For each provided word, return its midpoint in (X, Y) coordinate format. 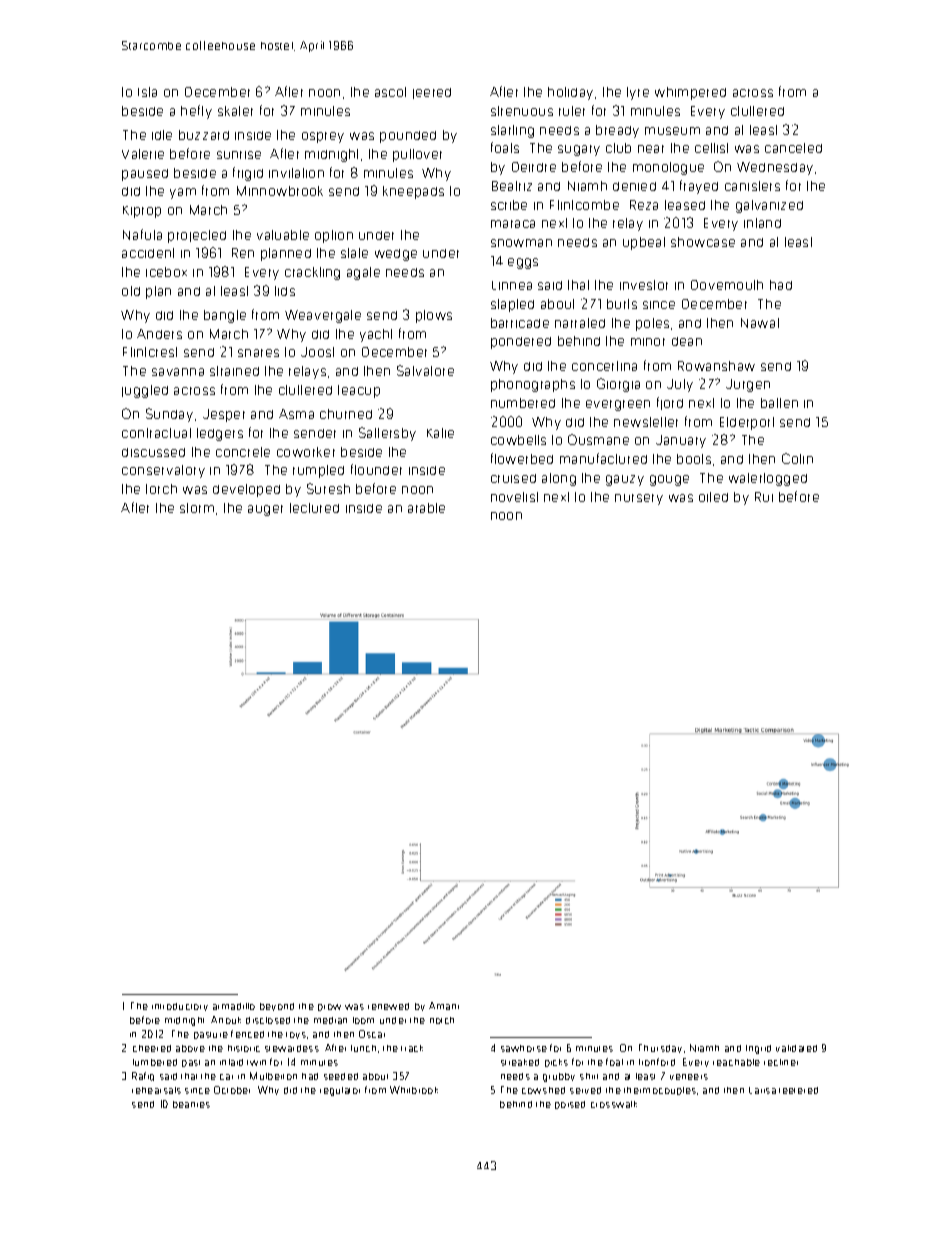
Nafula (142, 234)
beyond (277, 1007)
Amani (444, 1006)
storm (197, 508)
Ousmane (598, 439)
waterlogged (768, 479)
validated (796, 1048)
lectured (314, 508)
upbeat (644, 243)
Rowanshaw (716, 366)
